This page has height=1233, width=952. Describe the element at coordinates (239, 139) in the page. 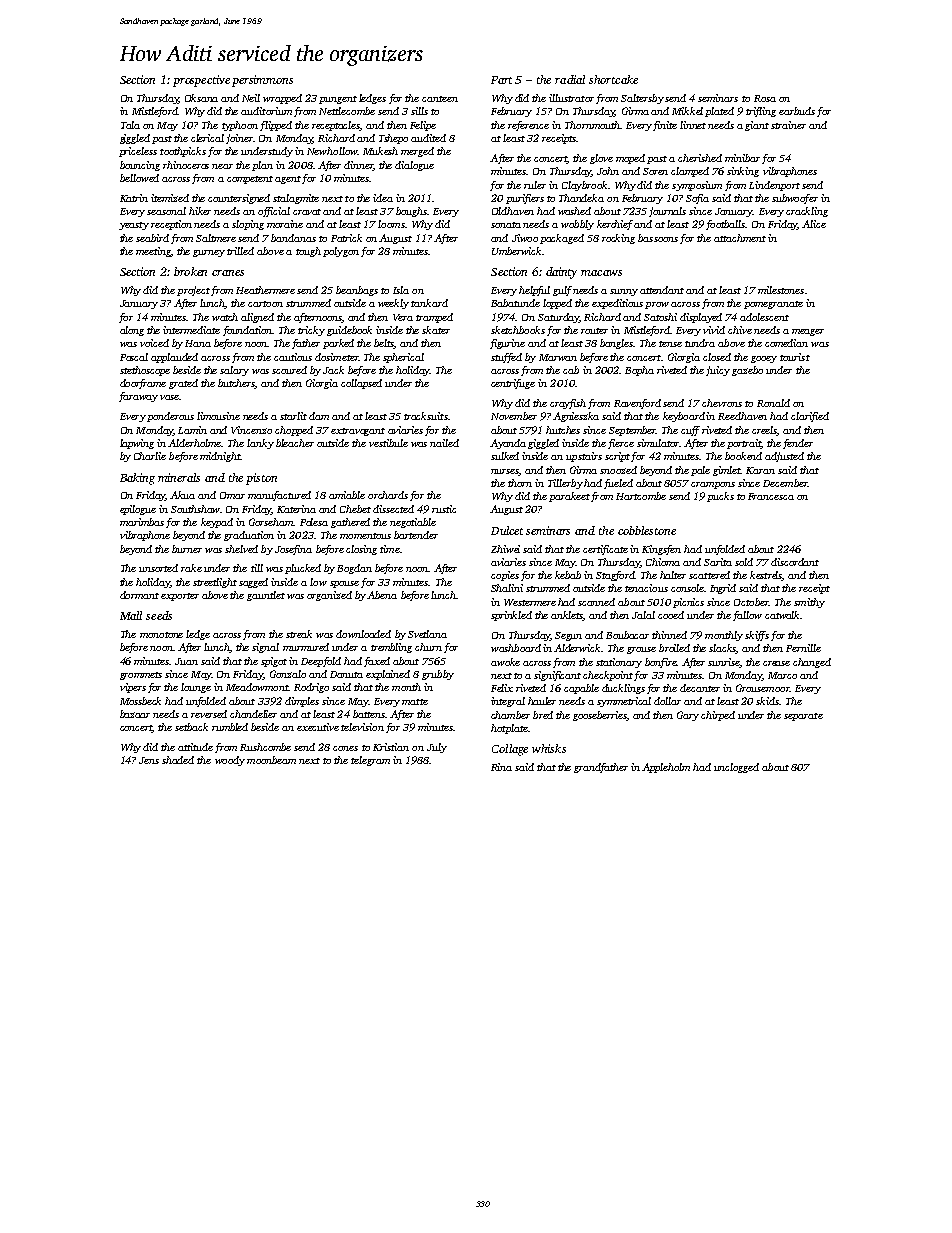

I see `joiner` at that location.
